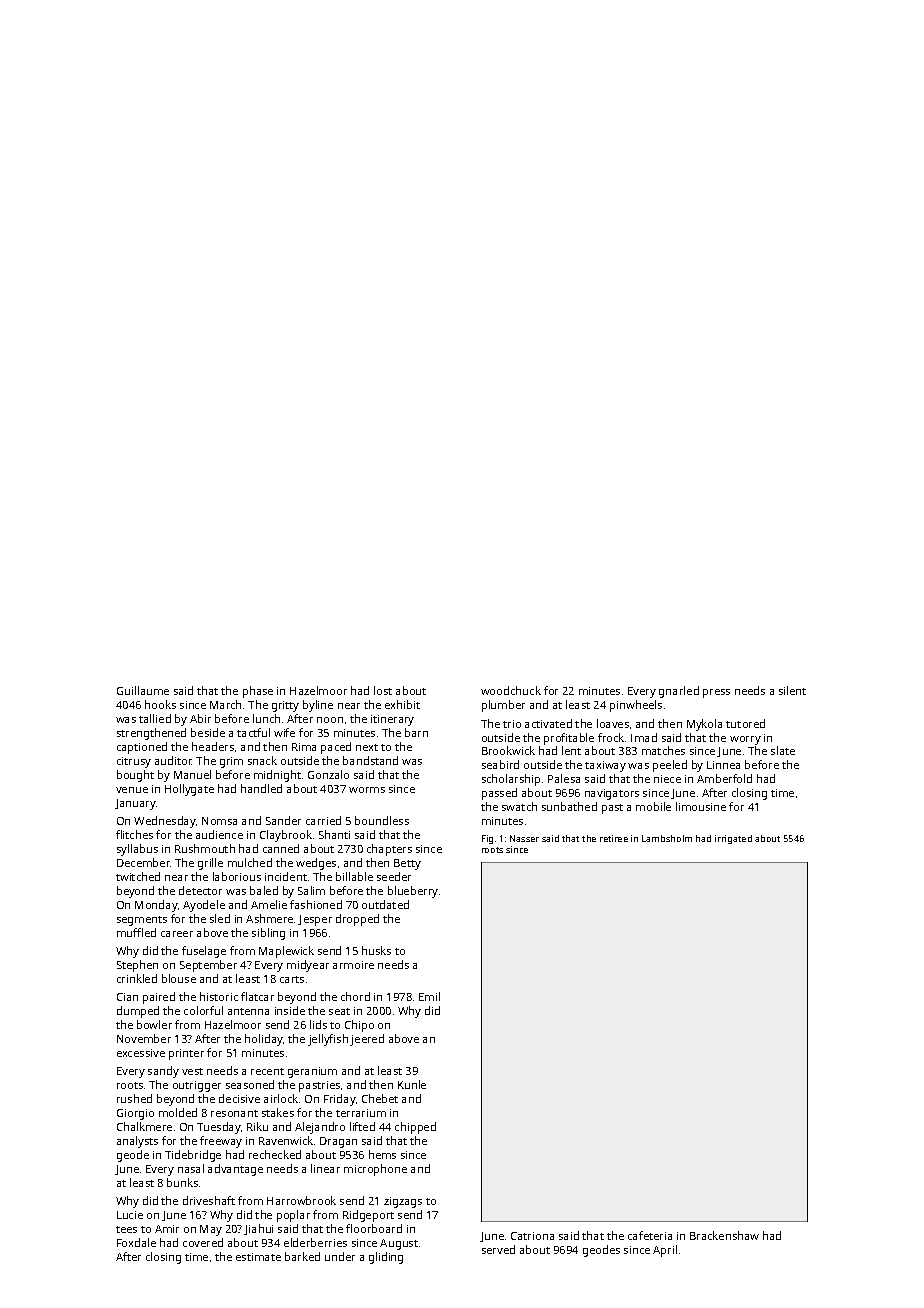 Image resolution: width=924 pixels, height=1308 pixels. What do you see at coordinates (667, 838) in the page?
I see `Lambsholm` at bounding box center [667, 838].
